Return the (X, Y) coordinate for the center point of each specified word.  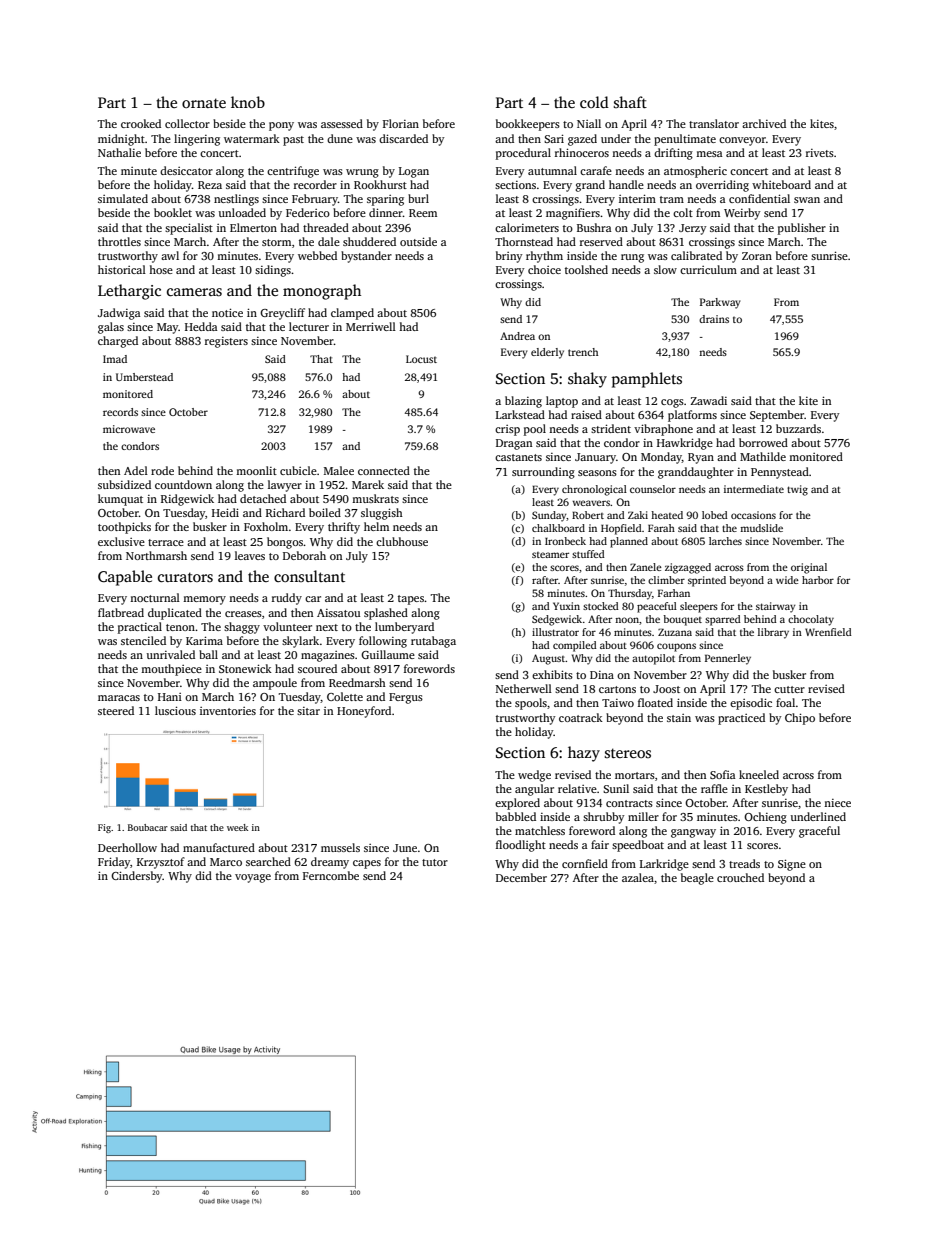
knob (248, 102)
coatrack (581, 717)
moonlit (256, 470)
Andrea (517, 336)
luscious (175, 710)
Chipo (800, 719)
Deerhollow (127, 847)
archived (764, 123)
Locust (421, 359)
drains (714, 319)
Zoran (757, 256)
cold (594, 102)
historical (122, 269)
